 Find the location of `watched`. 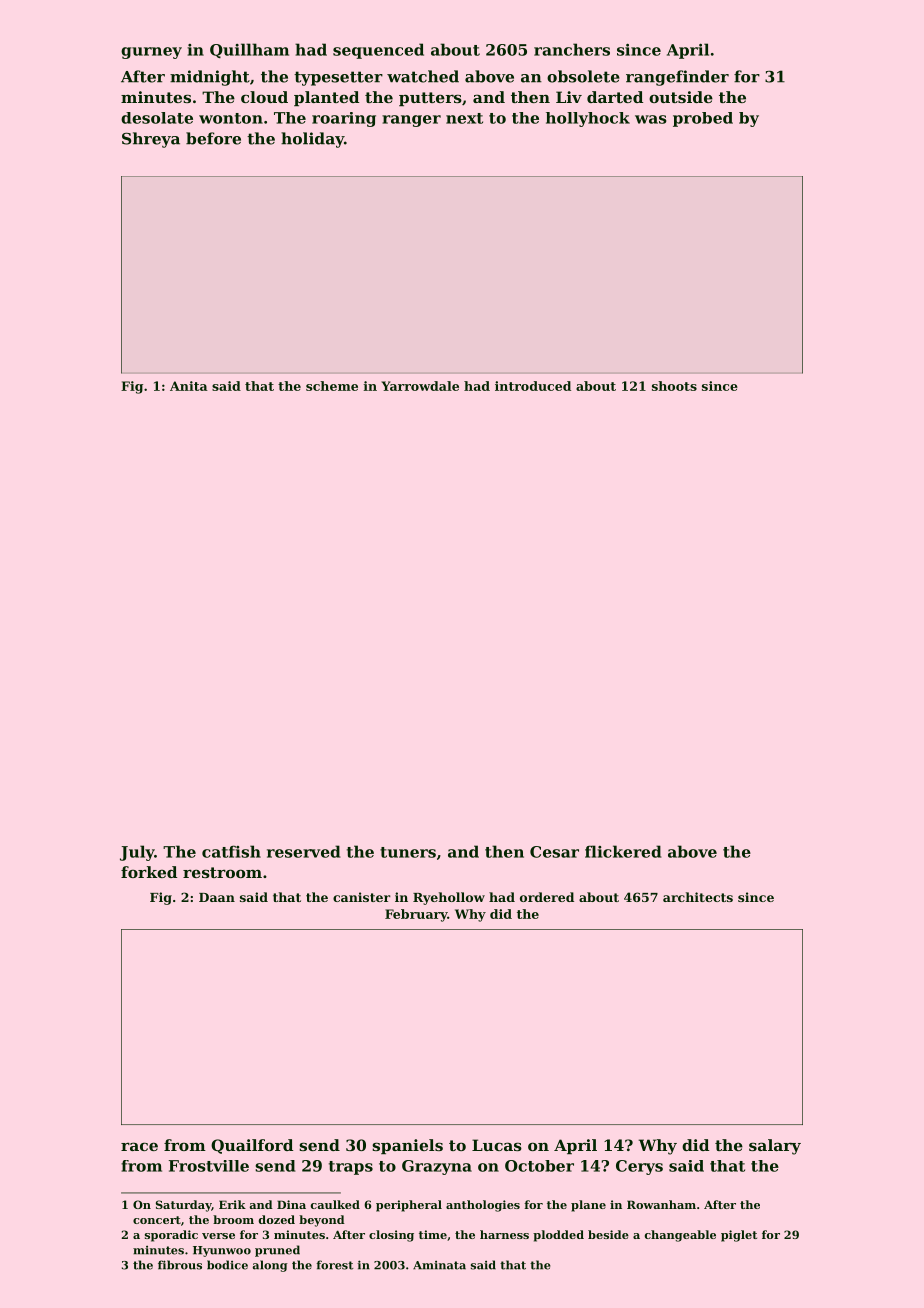

watched is located at coordinates (423, 76).
